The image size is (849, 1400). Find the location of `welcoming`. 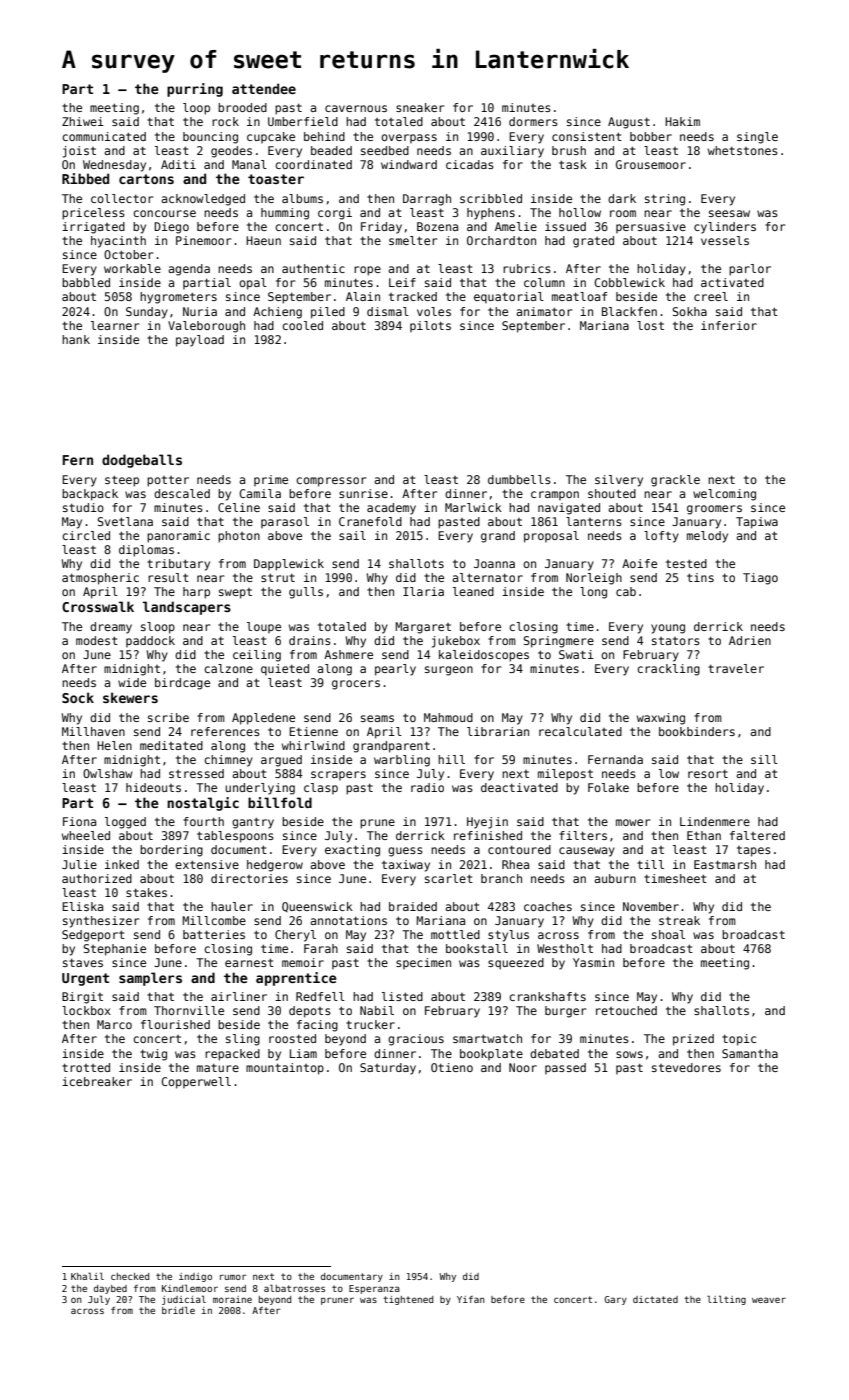

welcoming is located at coordinates (724, 495).
